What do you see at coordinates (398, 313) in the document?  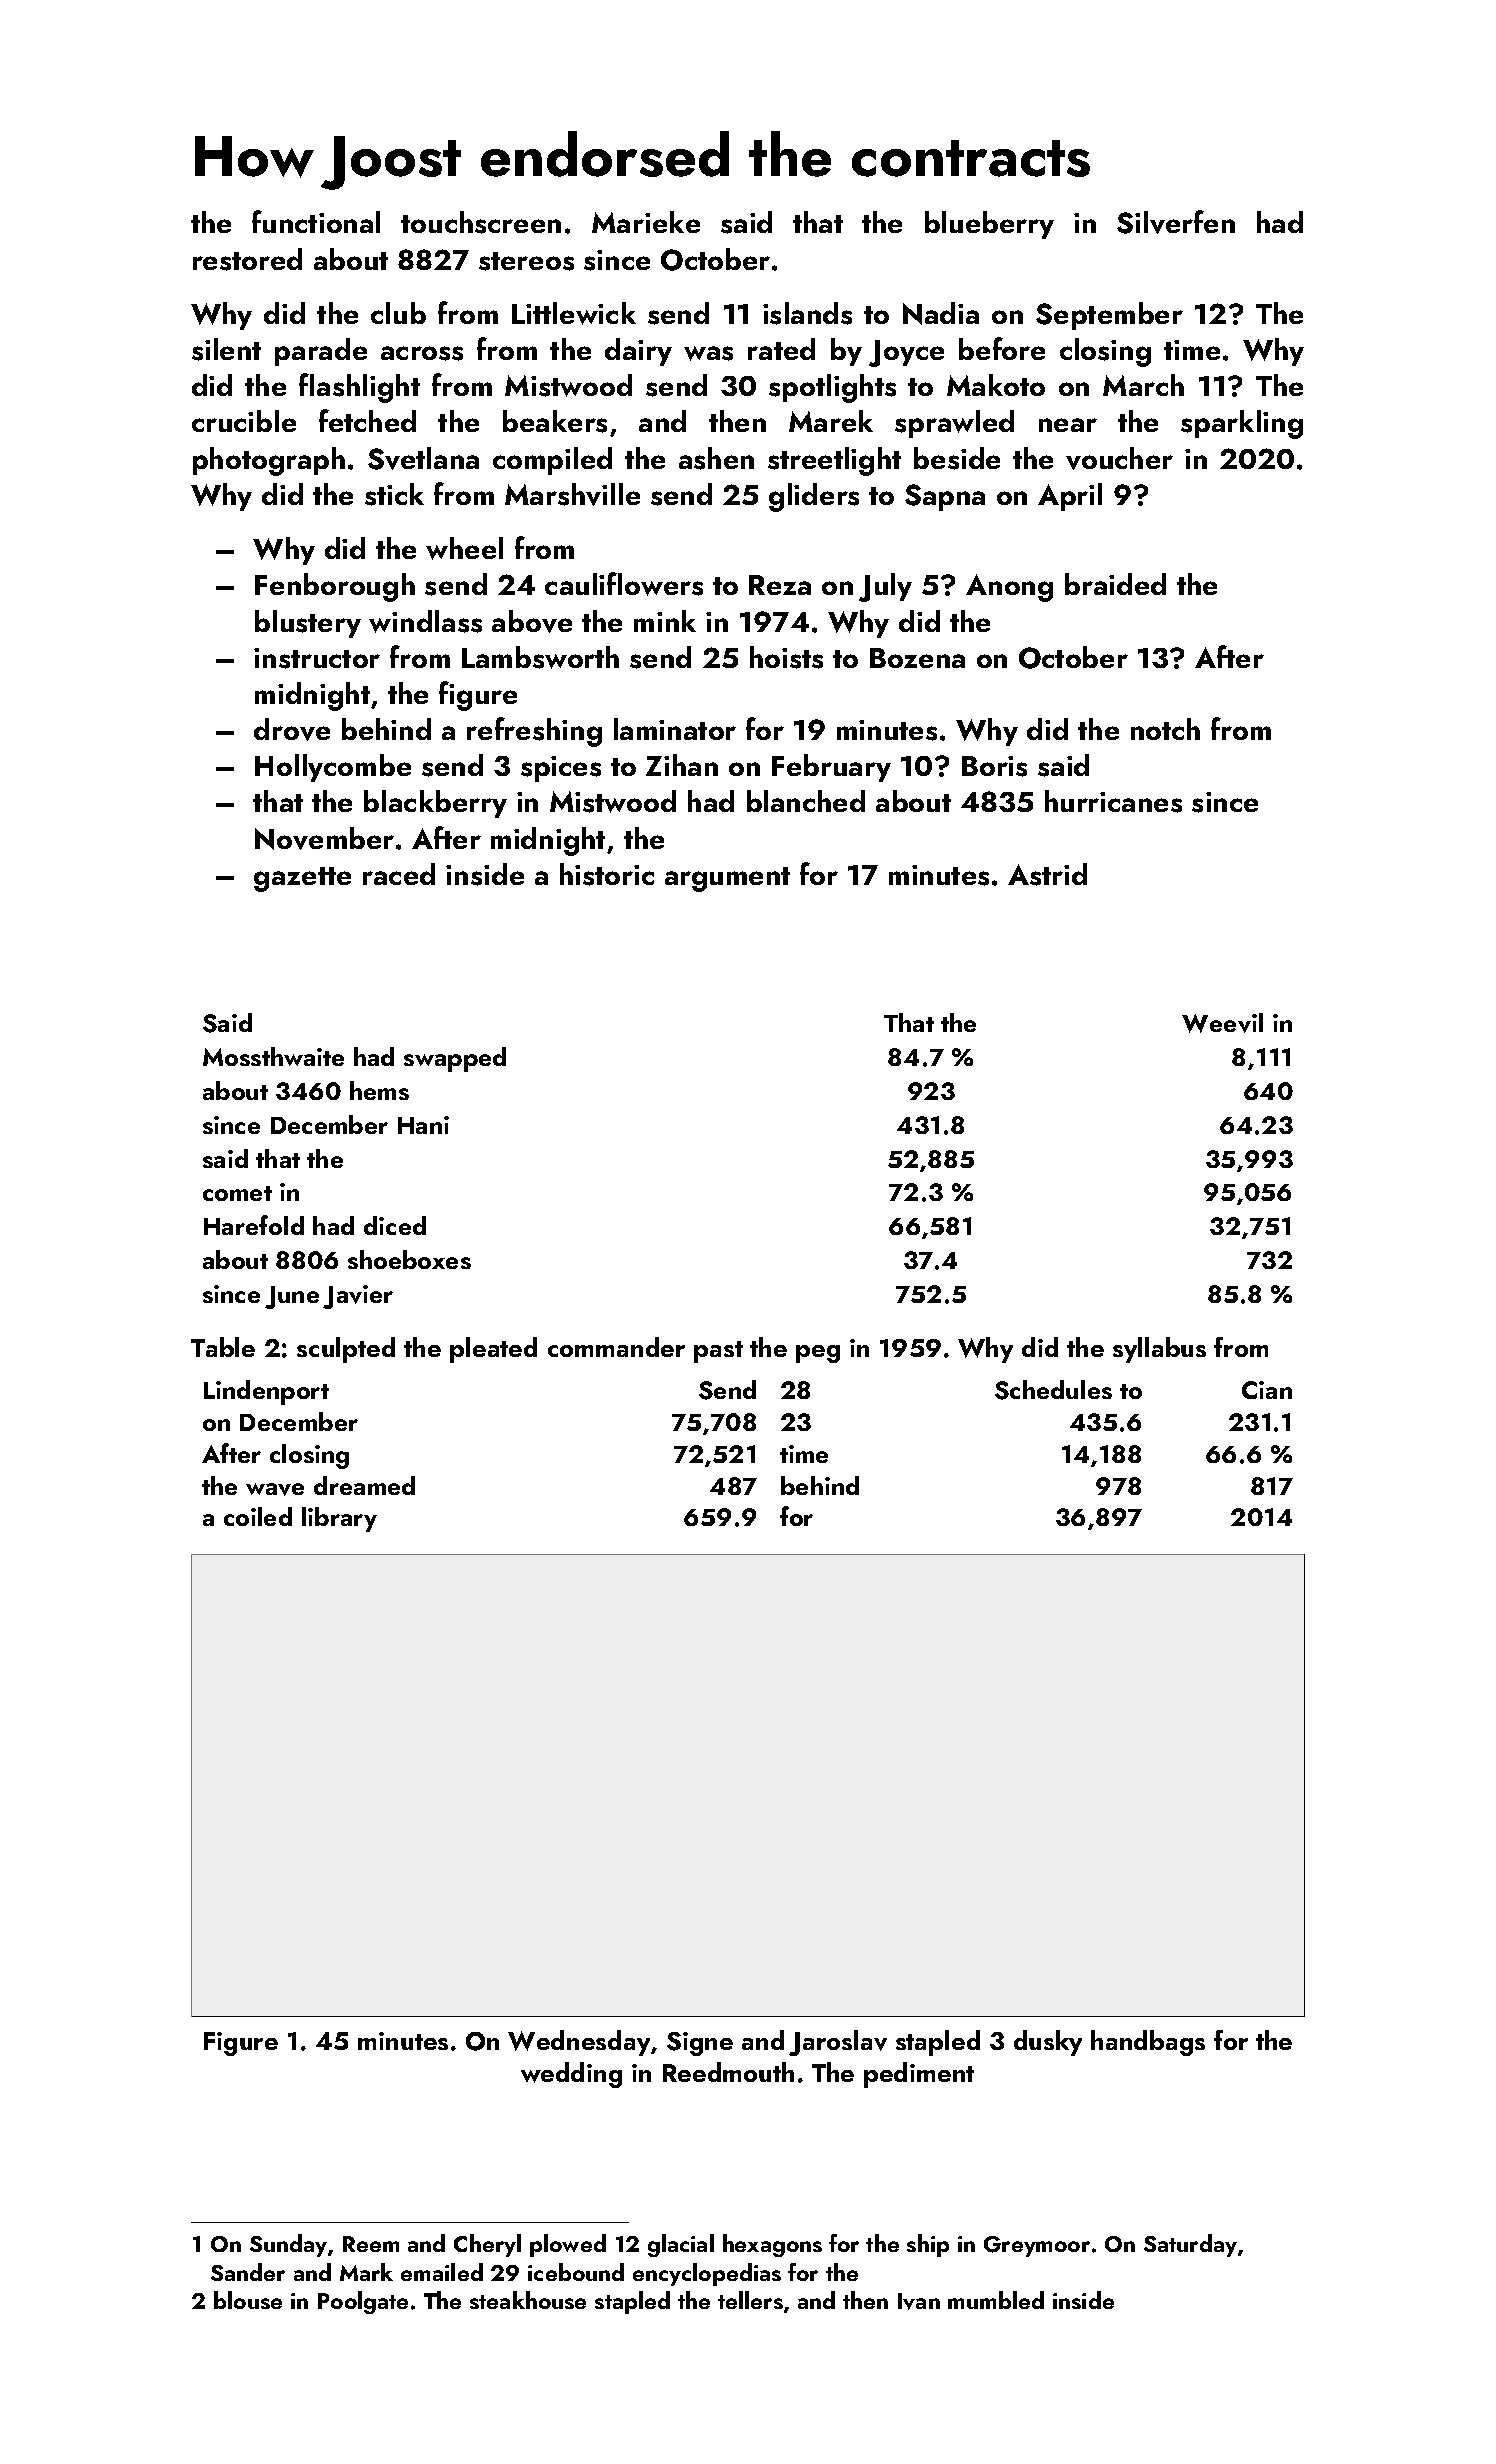 I see `club` at bounding box center [398, 313].
